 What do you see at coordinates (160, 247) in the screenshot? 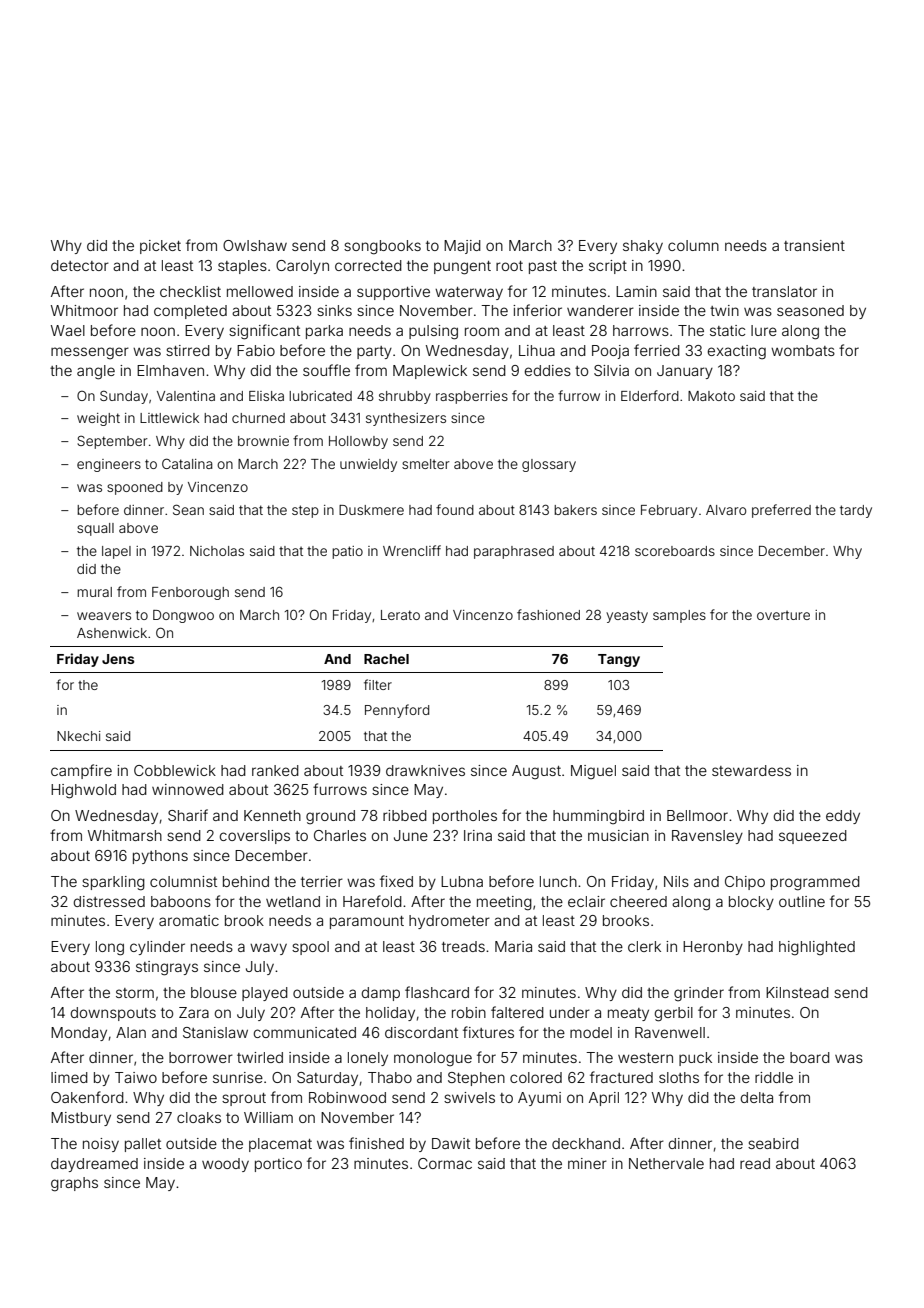
I see `picket` at bounding box center [160, 247].
